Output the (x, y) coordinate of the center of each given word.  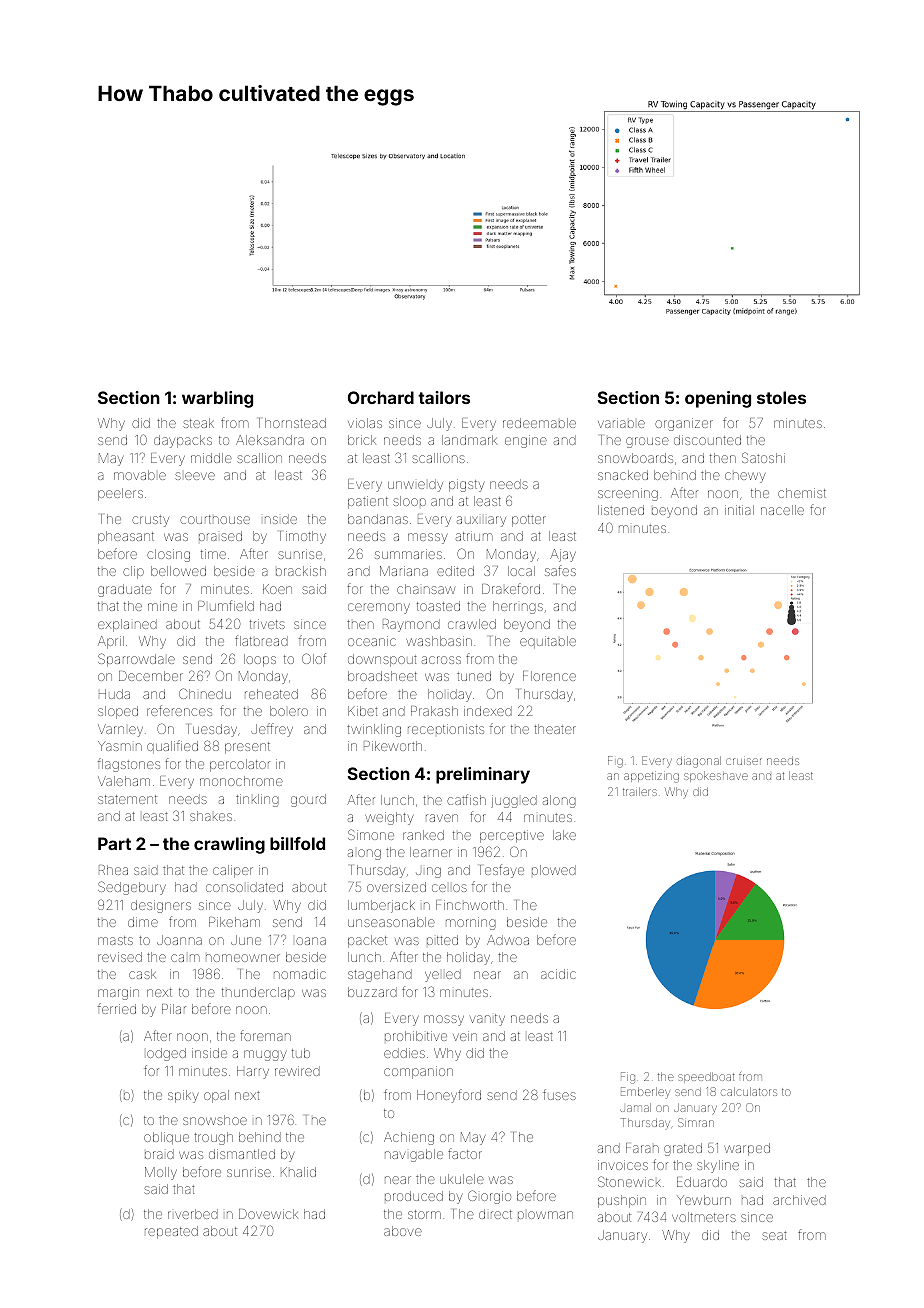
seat (774, 1235)
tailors (444, 397)
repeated (171, 1232)
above (403, 1231)
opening (718, 399)
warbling (217, 399)
